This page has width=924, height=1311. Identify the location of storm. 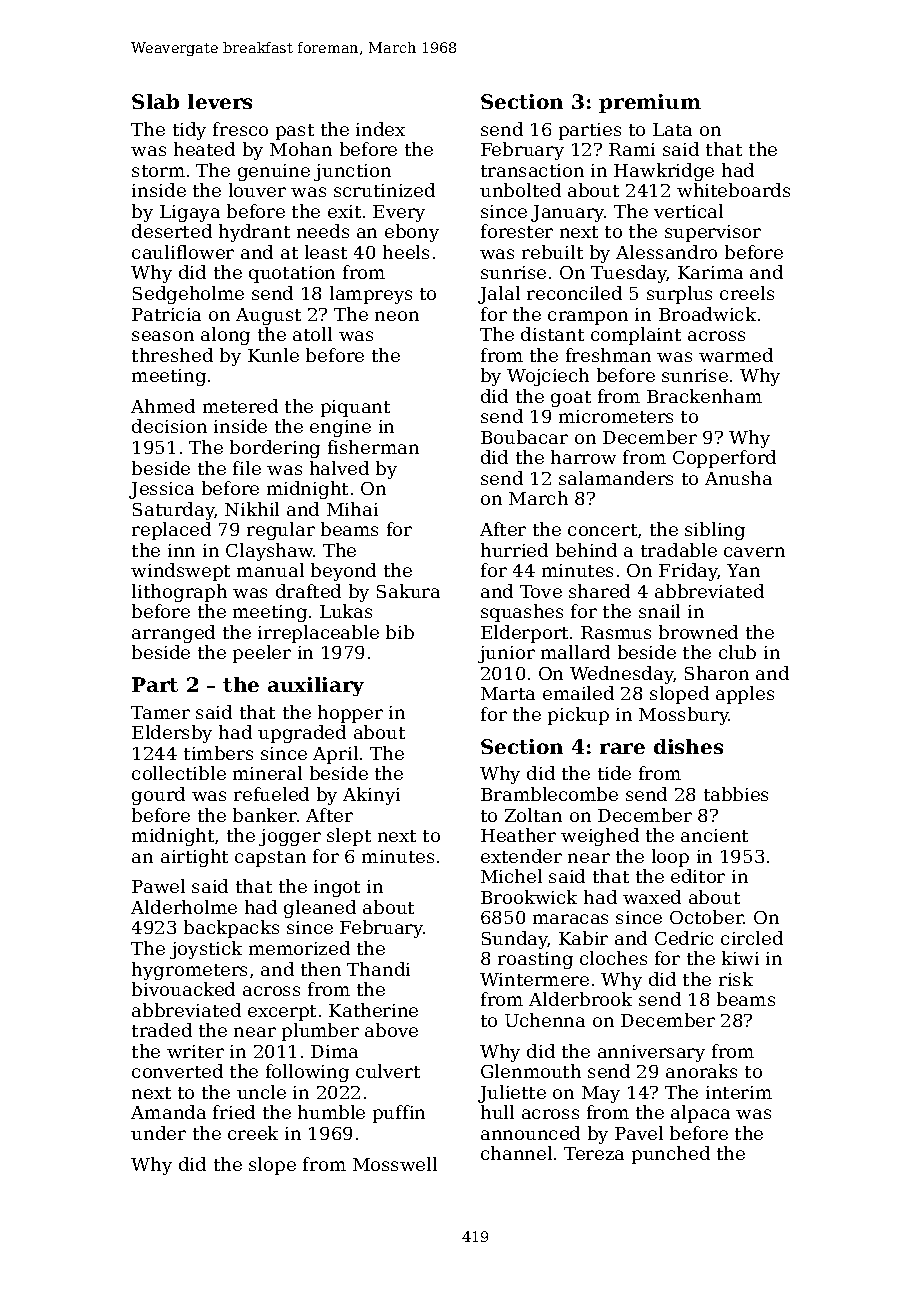
(158, 171).
